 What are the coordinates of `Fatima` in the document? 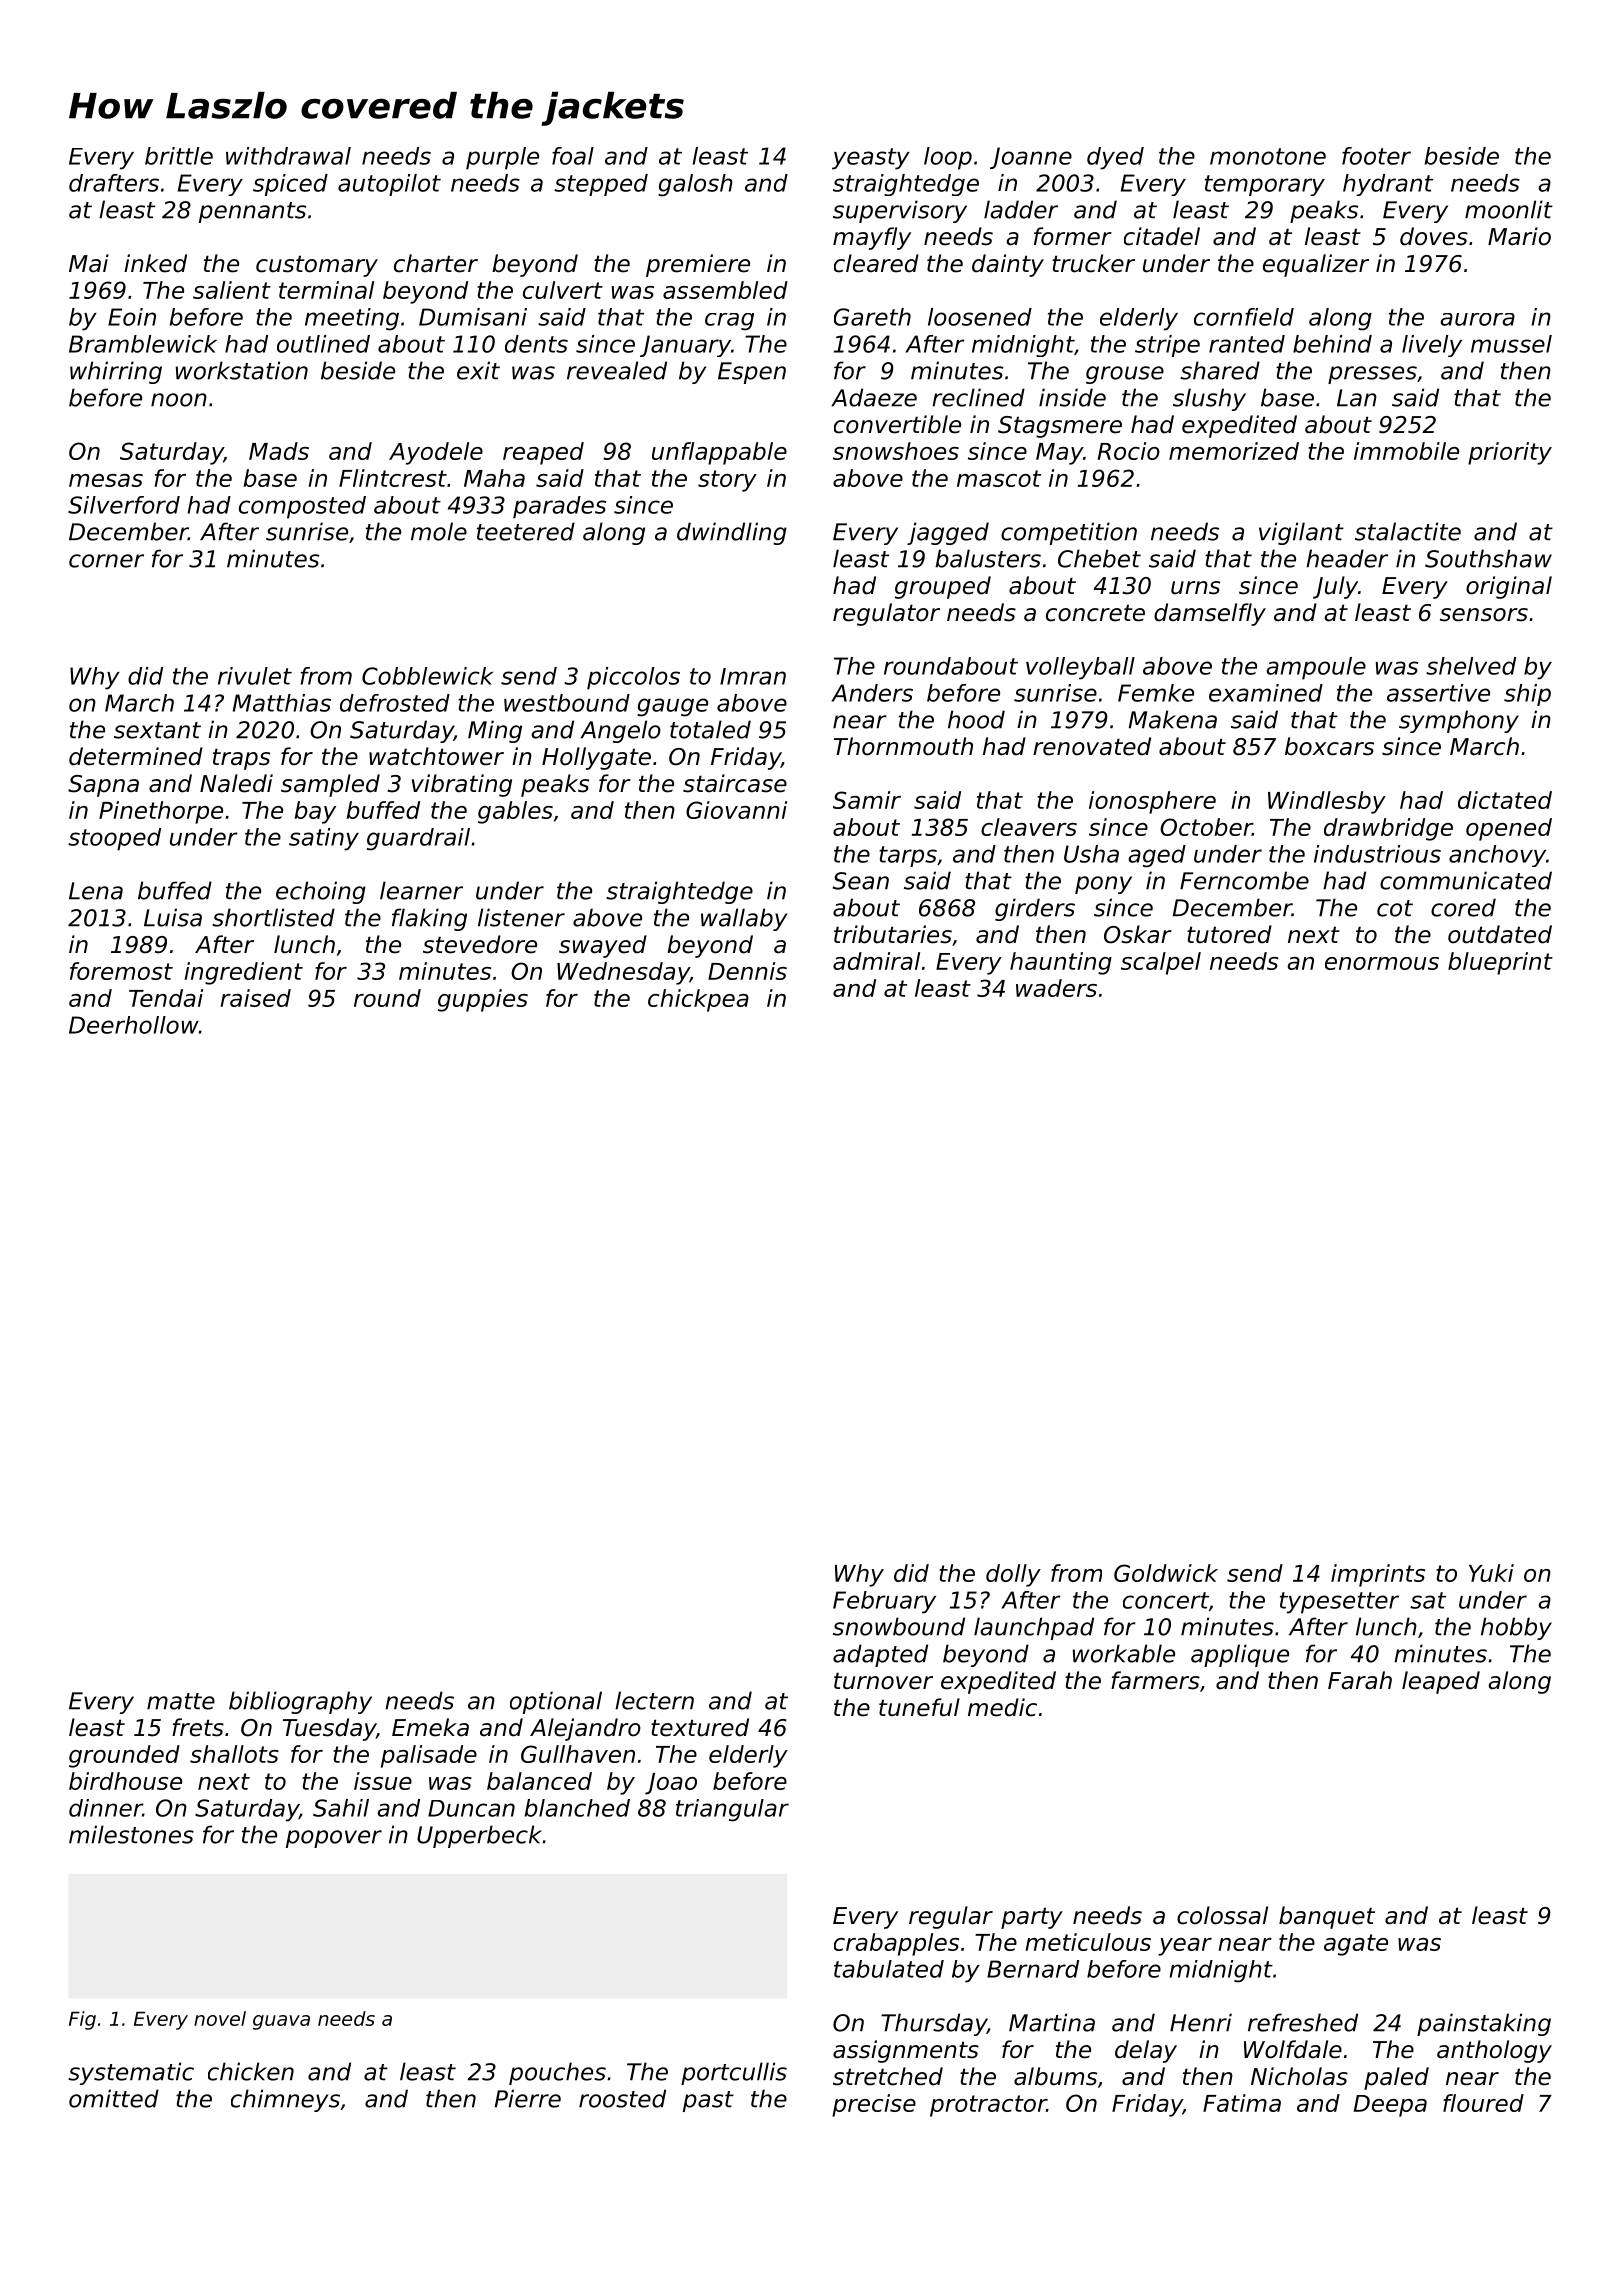 It's located at (1242, 2103).
